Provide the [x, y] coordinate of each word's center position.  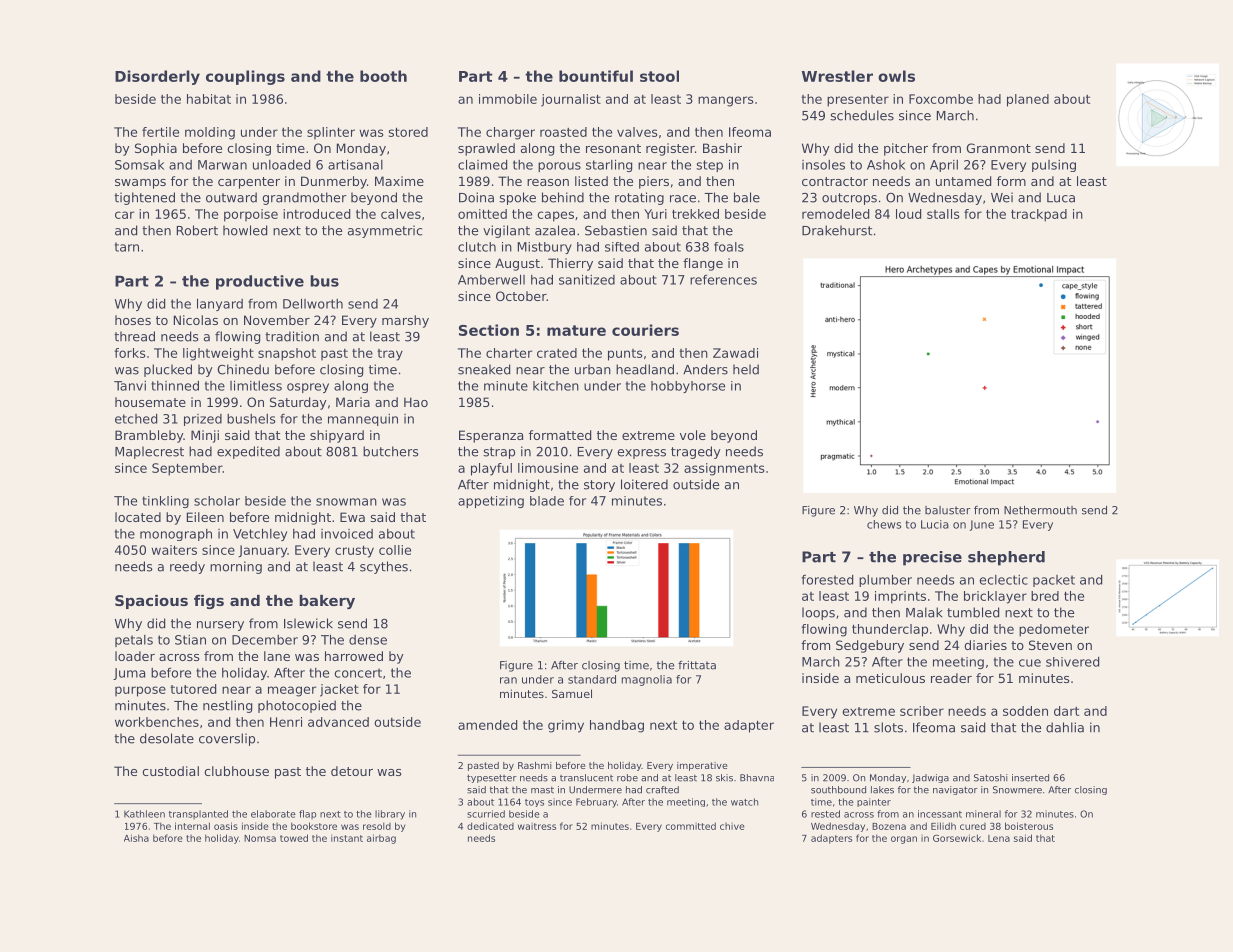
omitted [482, 214]
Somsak [139, 165]
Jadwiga [930, 778]
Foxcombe [941, 99]
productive [260, 282]
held [746, 369]
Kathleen [144, 814]
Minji [205, 436]
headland [645, 369]
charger [510, 133]
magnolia [647, 680]
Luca [1061, 198]
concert [358, 673]
